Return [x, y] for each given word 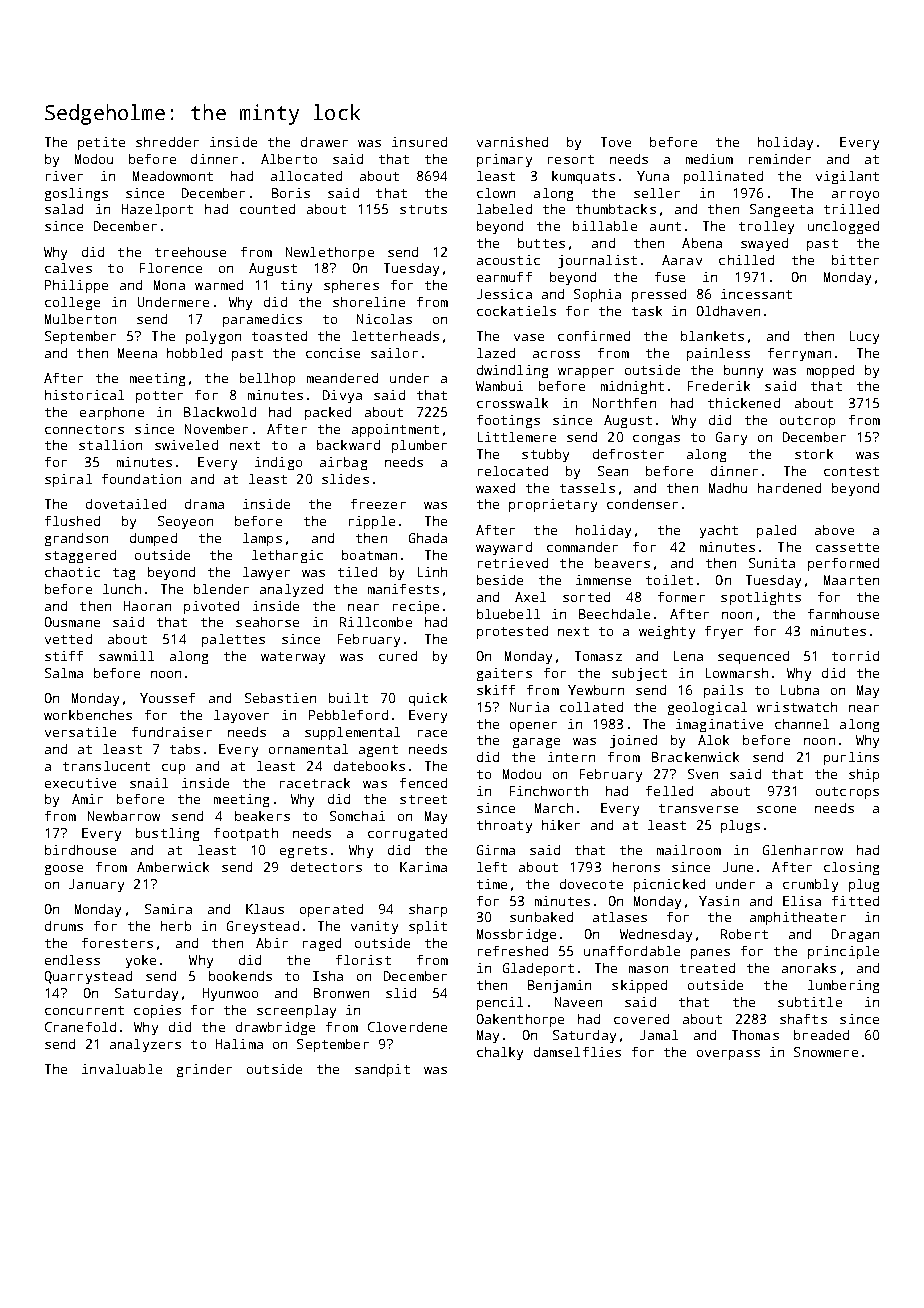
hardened [789, 488]
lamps [262, 539]
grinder [204, 1070]
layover [241, 716]
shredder [167, 142]
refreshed [513, 951]
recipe [416, 607]
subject [639, 674]
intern [571, 757]
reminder [780, 159]
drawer [324, 142]
